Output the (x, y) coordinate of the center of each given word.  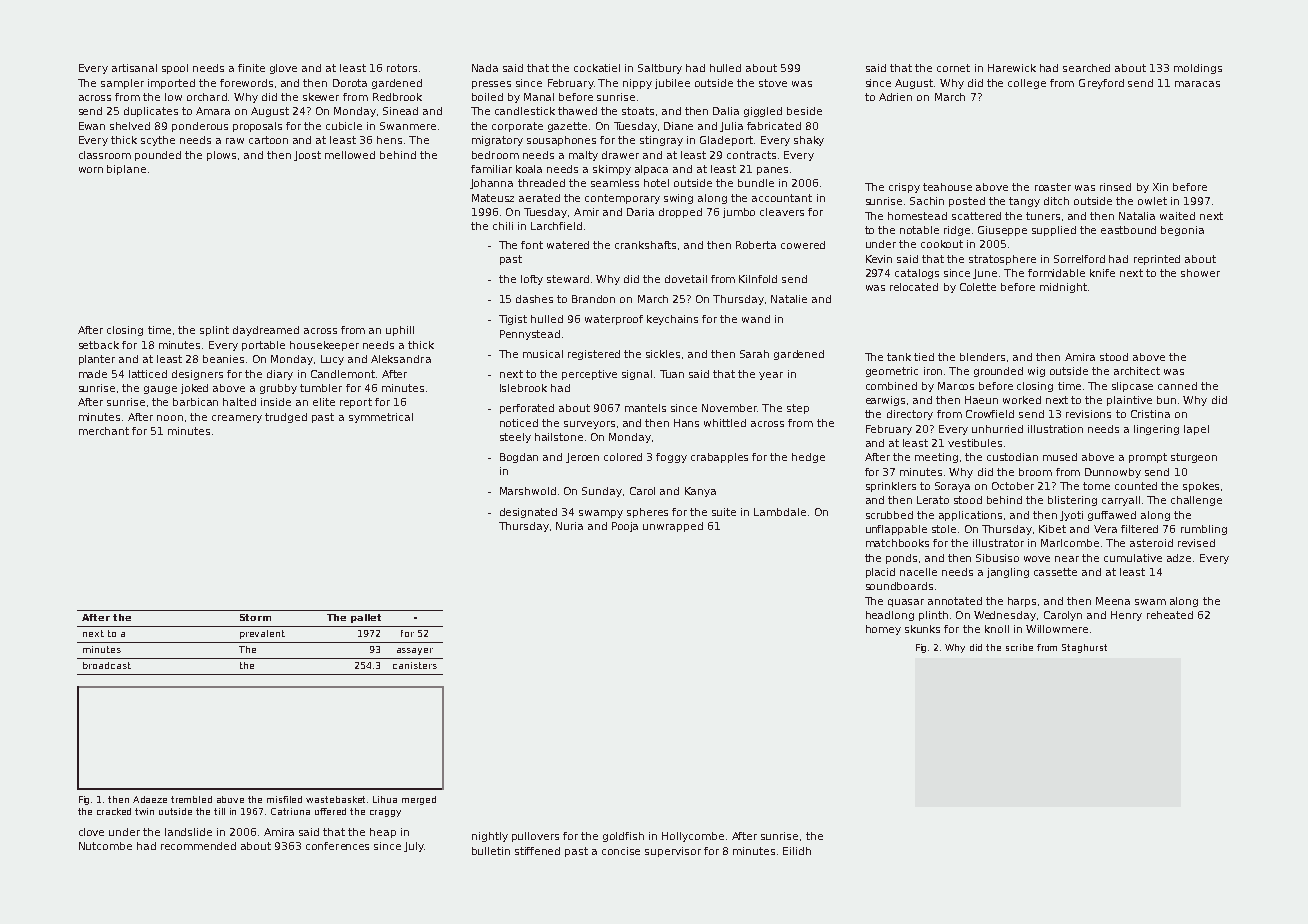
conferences (337, 846)
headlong (890, 616)
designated (528, 513)
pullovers (535, 837)
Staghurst (1084, 648)
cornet (953, 68)
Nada (485, 68)
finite (251, 68)
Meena (1113, 601)
